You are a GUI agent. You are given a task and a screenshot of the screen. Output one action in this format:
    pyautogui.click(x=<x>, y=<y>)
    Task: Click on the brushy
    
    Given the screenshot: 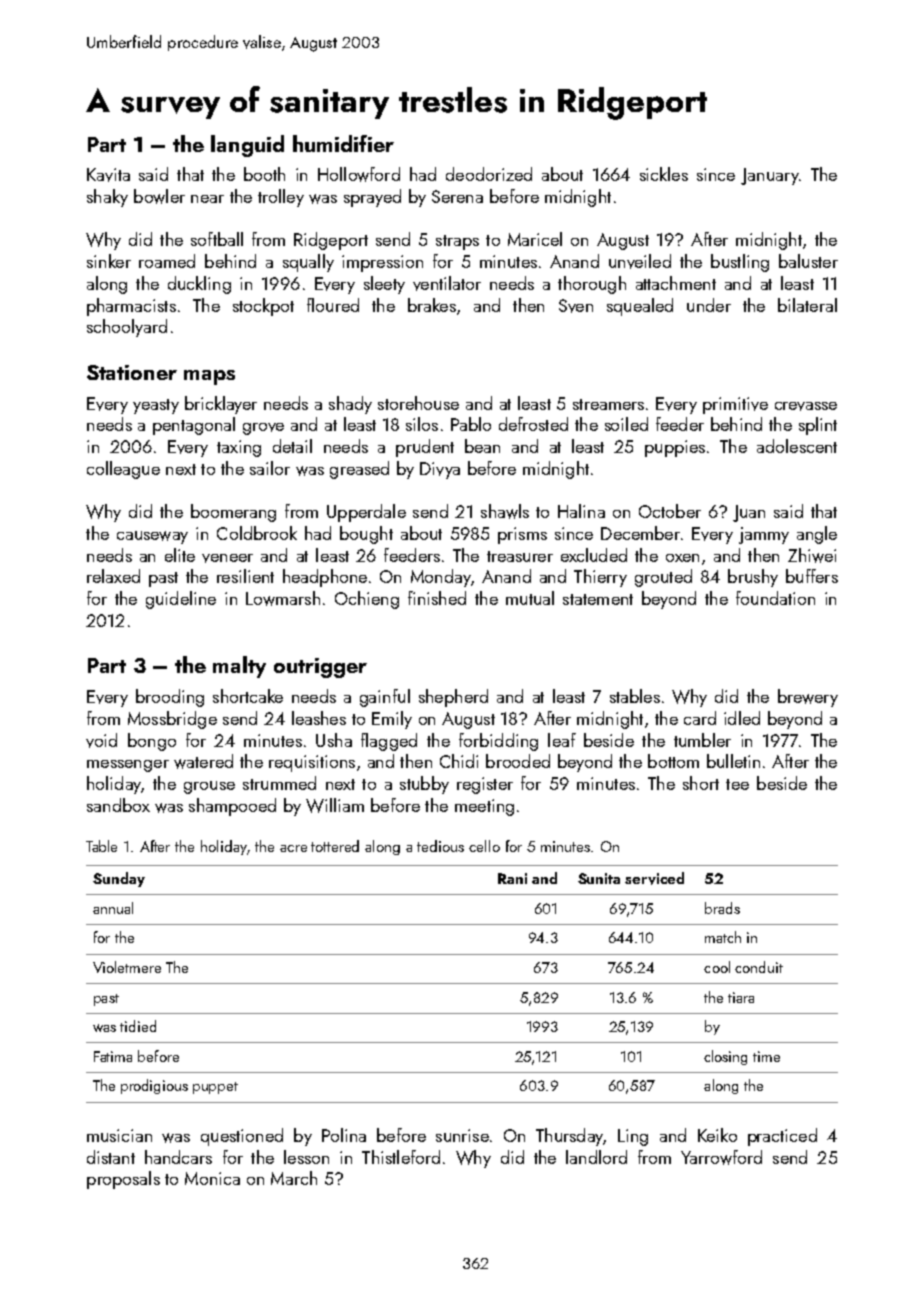 What is the action you would take?
    pyautogui.click(x=753, y=578)
